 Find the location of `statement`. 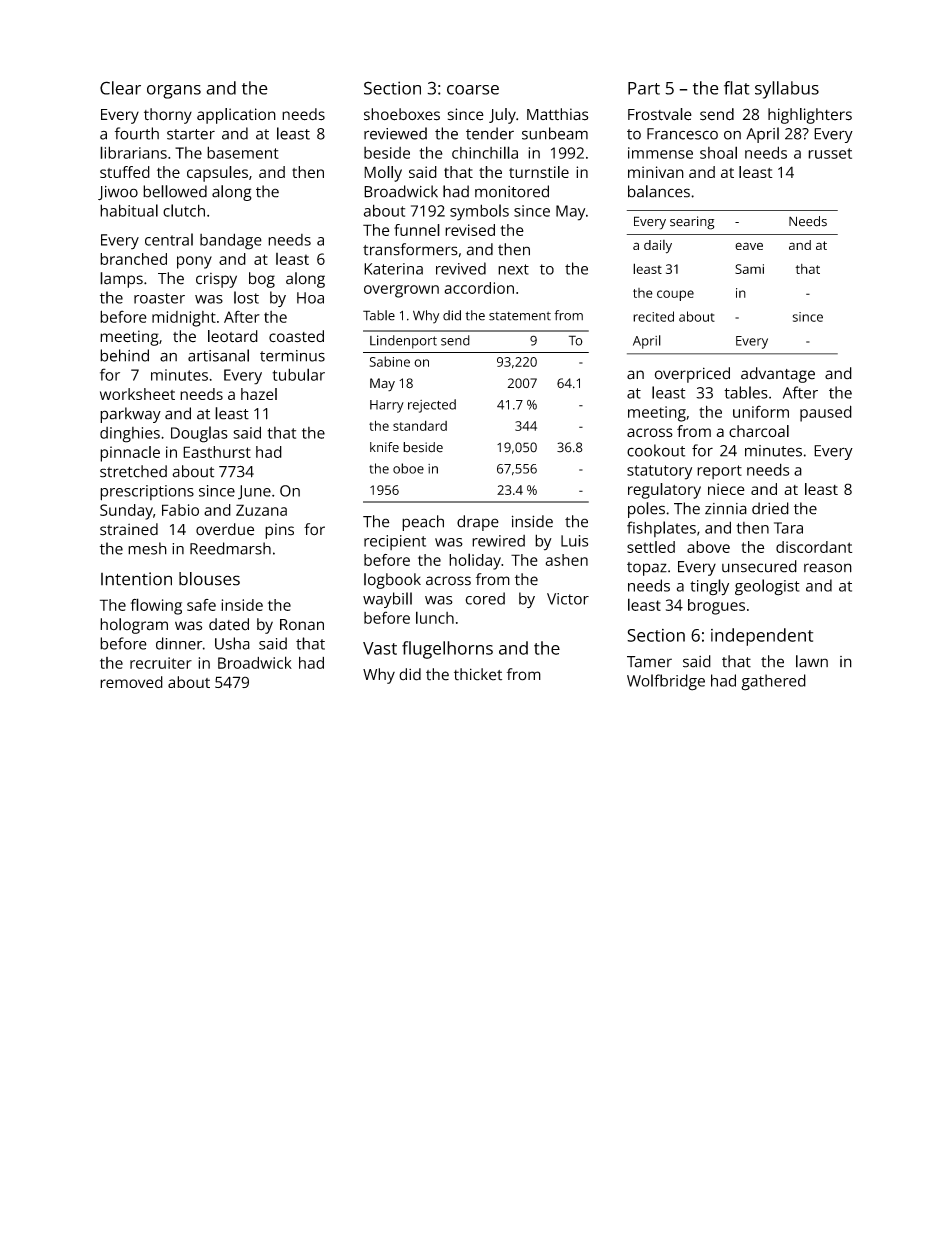

statement is located at coordinates (520, 316).
